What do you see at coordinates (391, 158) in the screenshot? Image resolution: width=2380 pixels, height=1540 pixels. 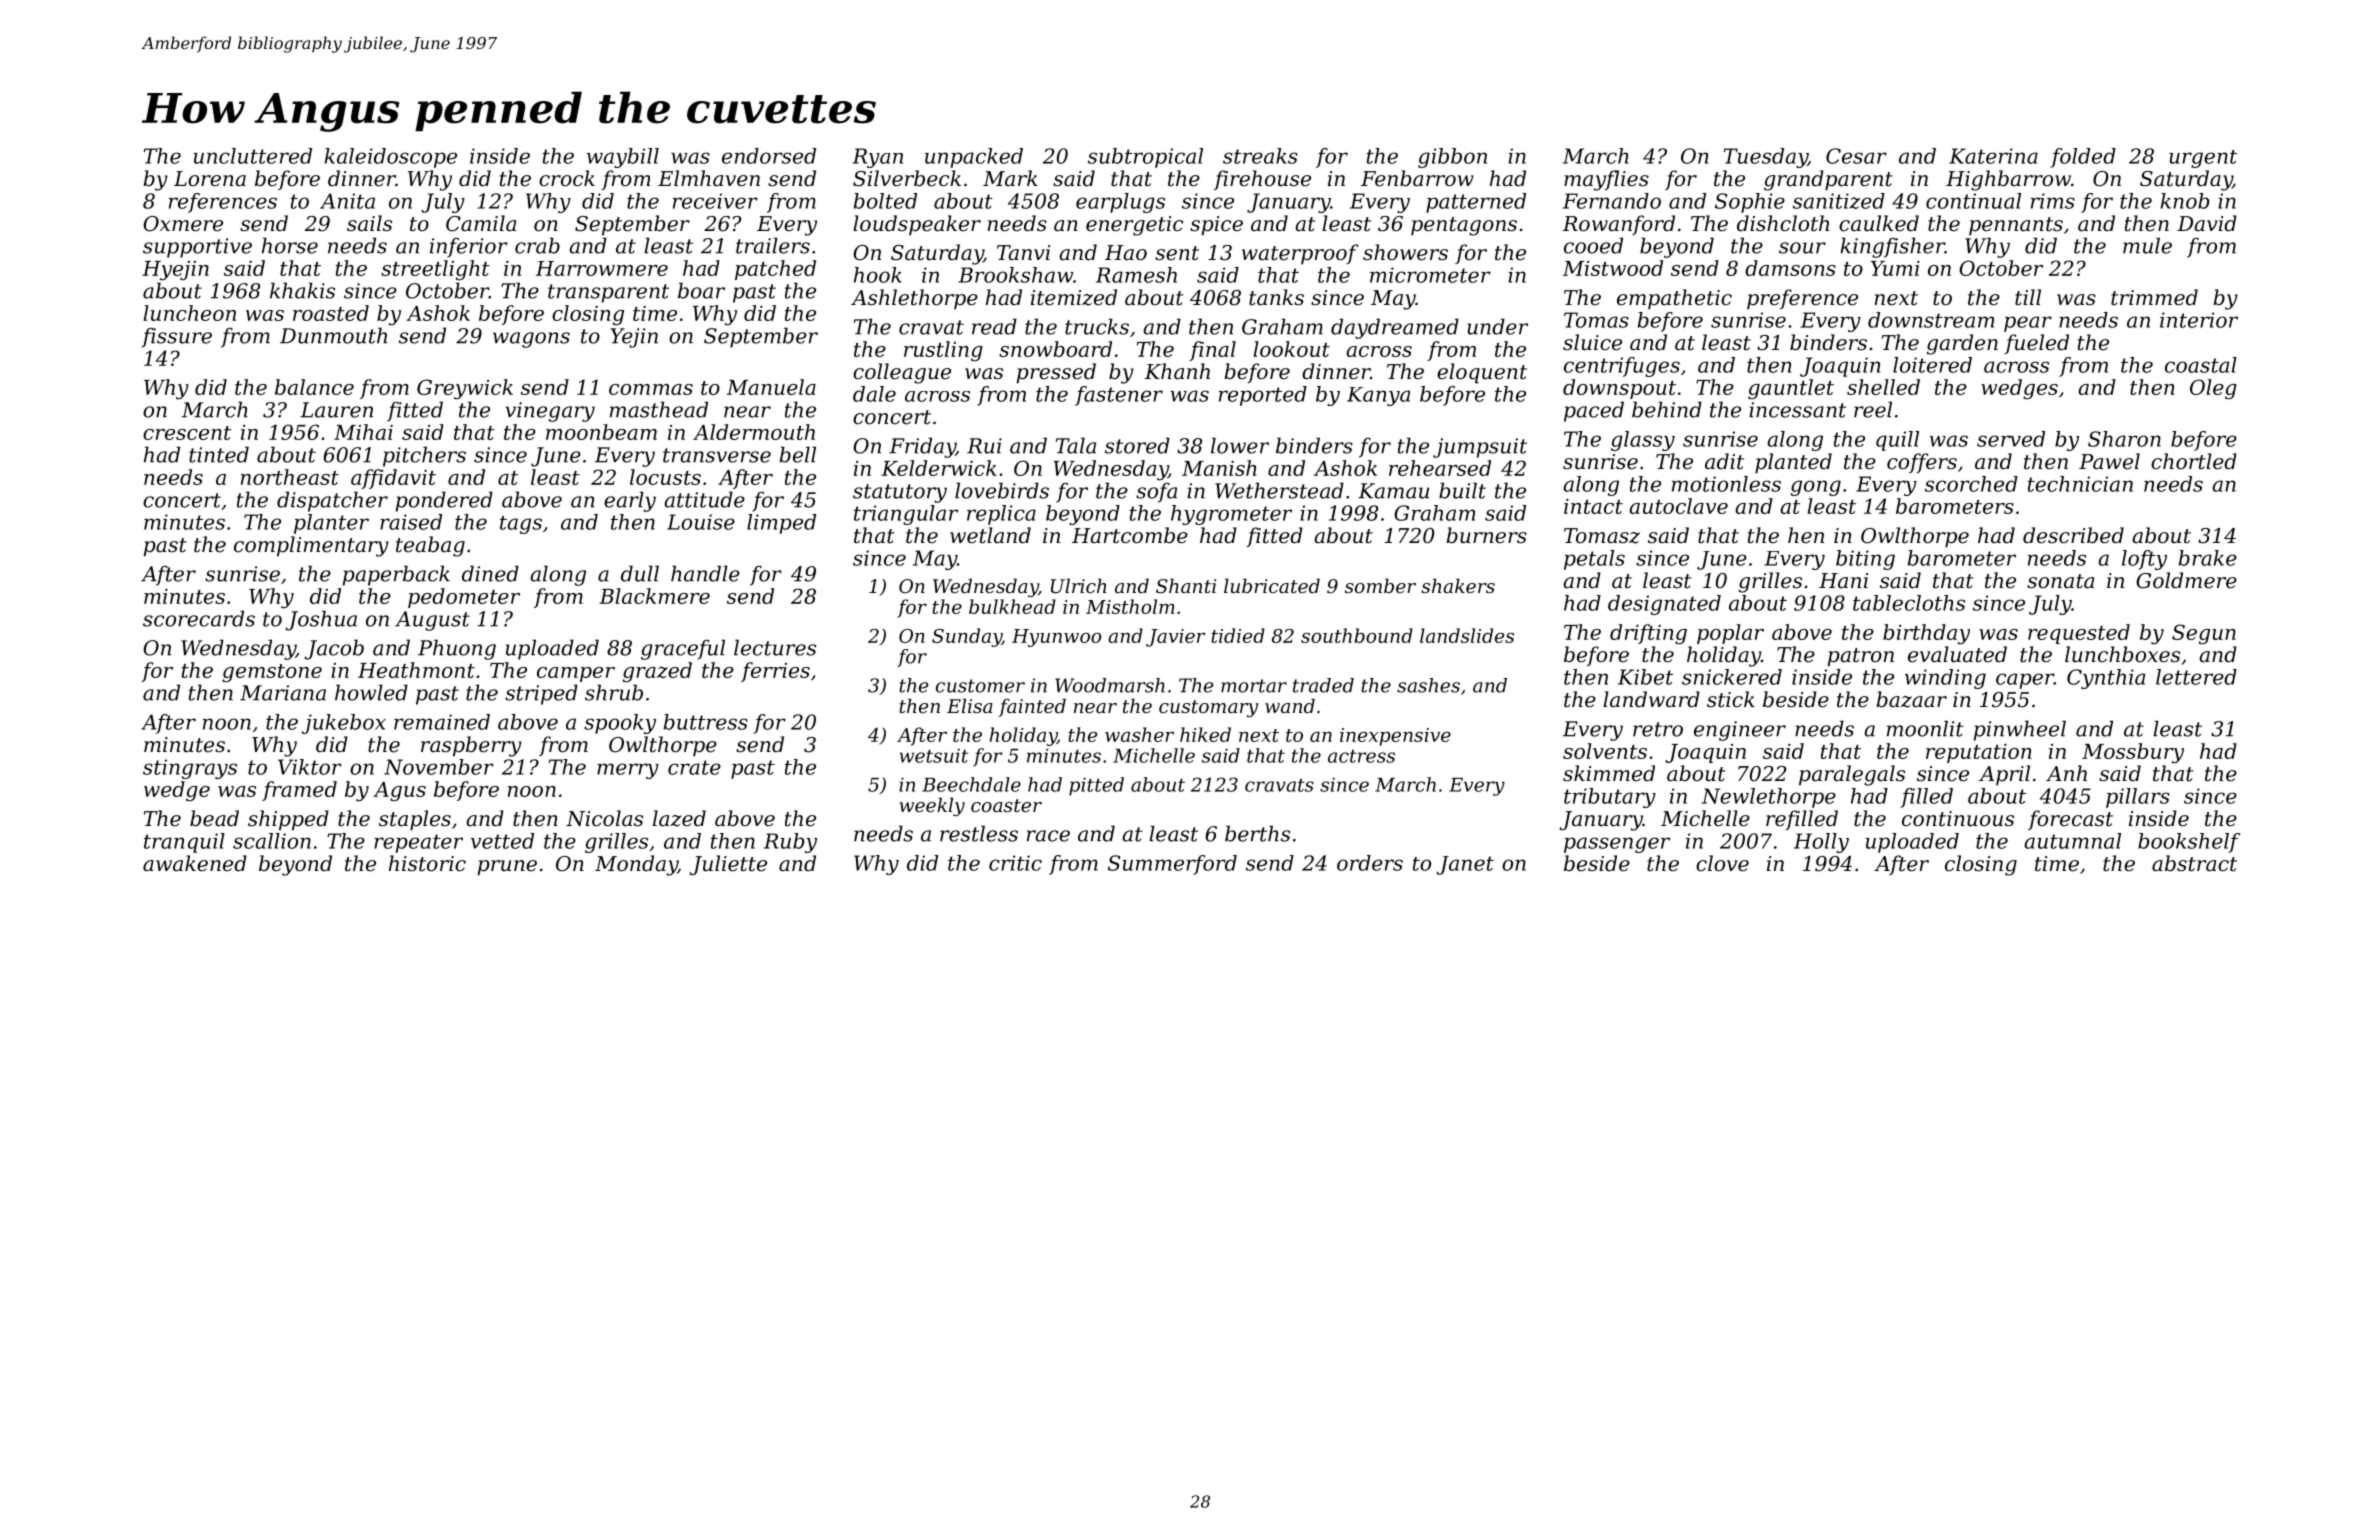 I see `kaleidoscope` at bounding box center [391, 158].
